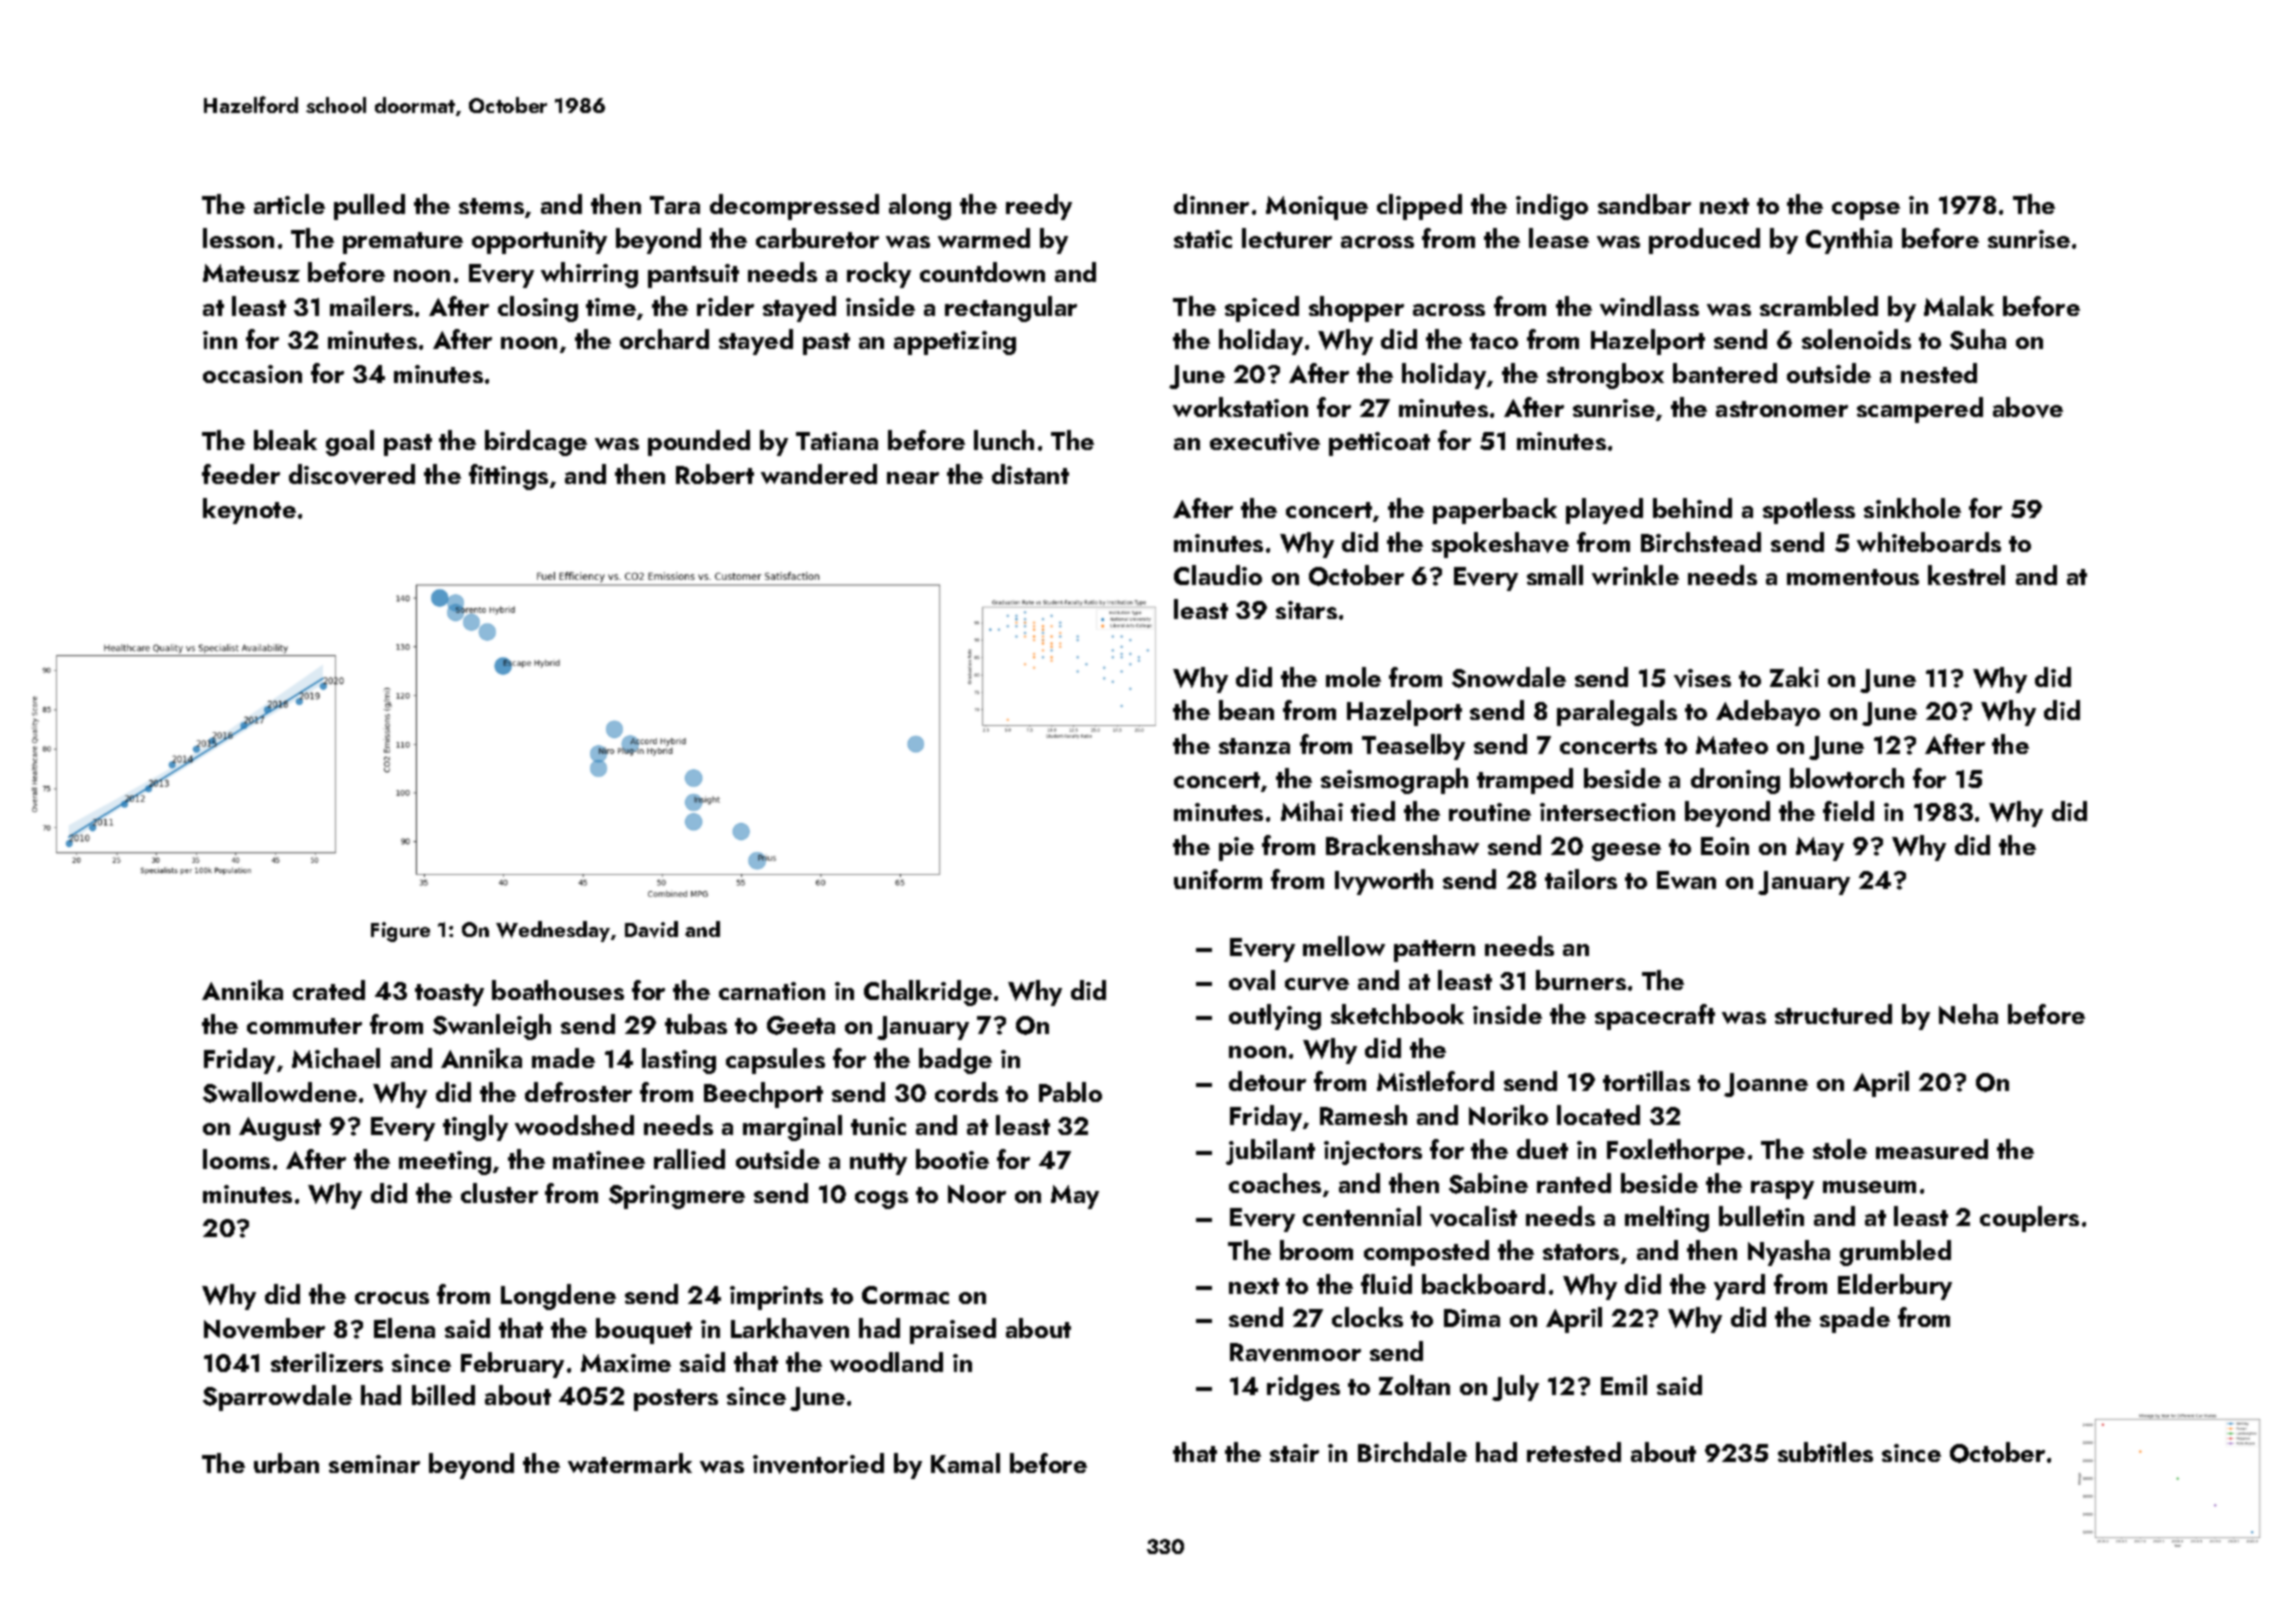  I want to click on field, so click(1848, 811).
